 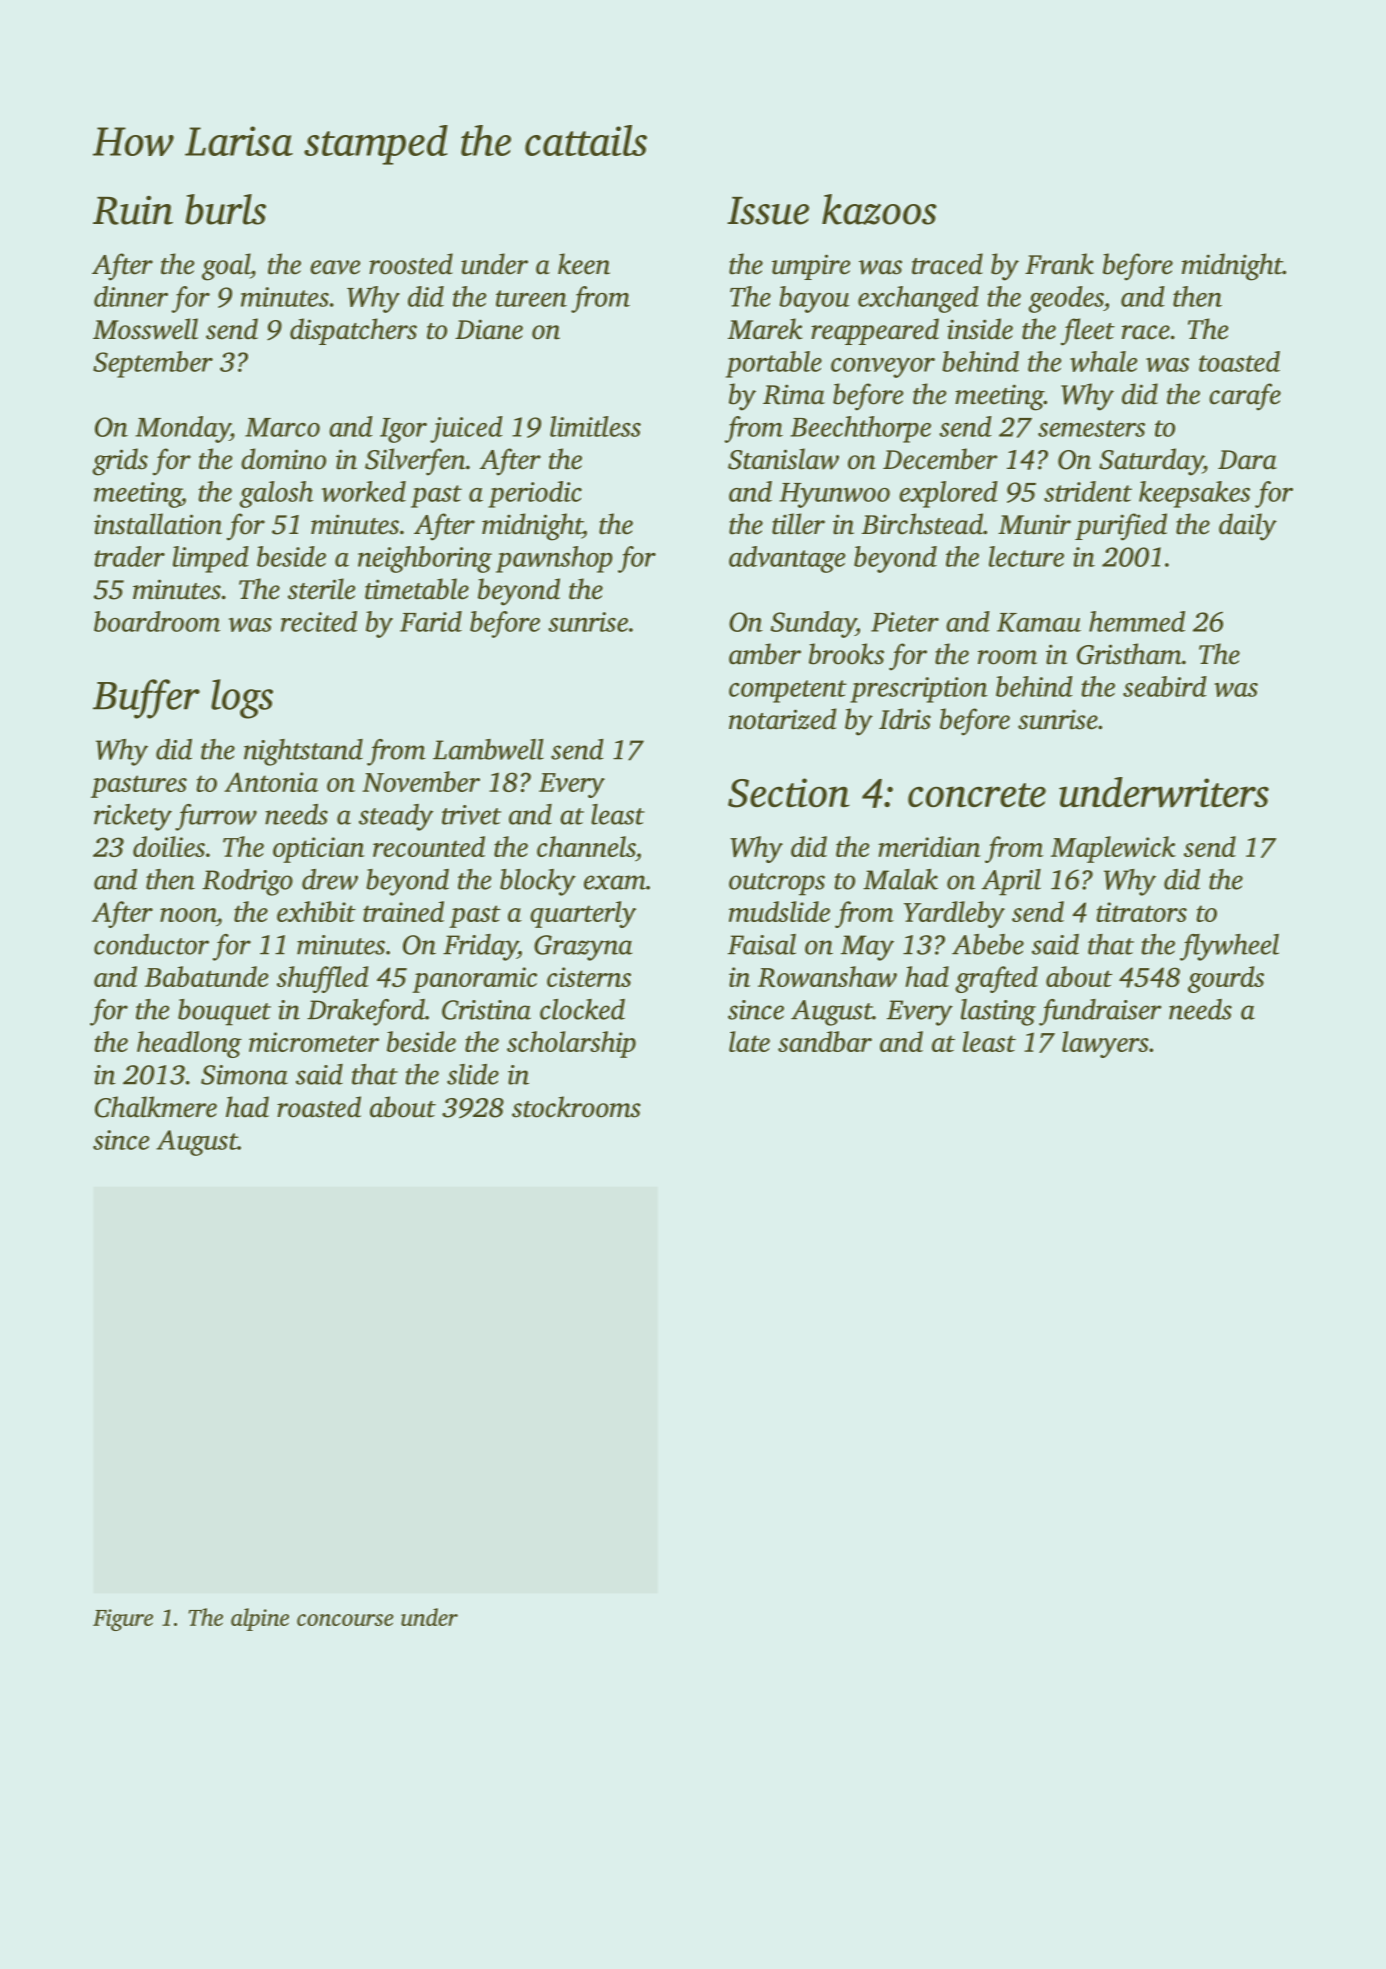 I want to click on Frank, so click(x=1059, y=264).
